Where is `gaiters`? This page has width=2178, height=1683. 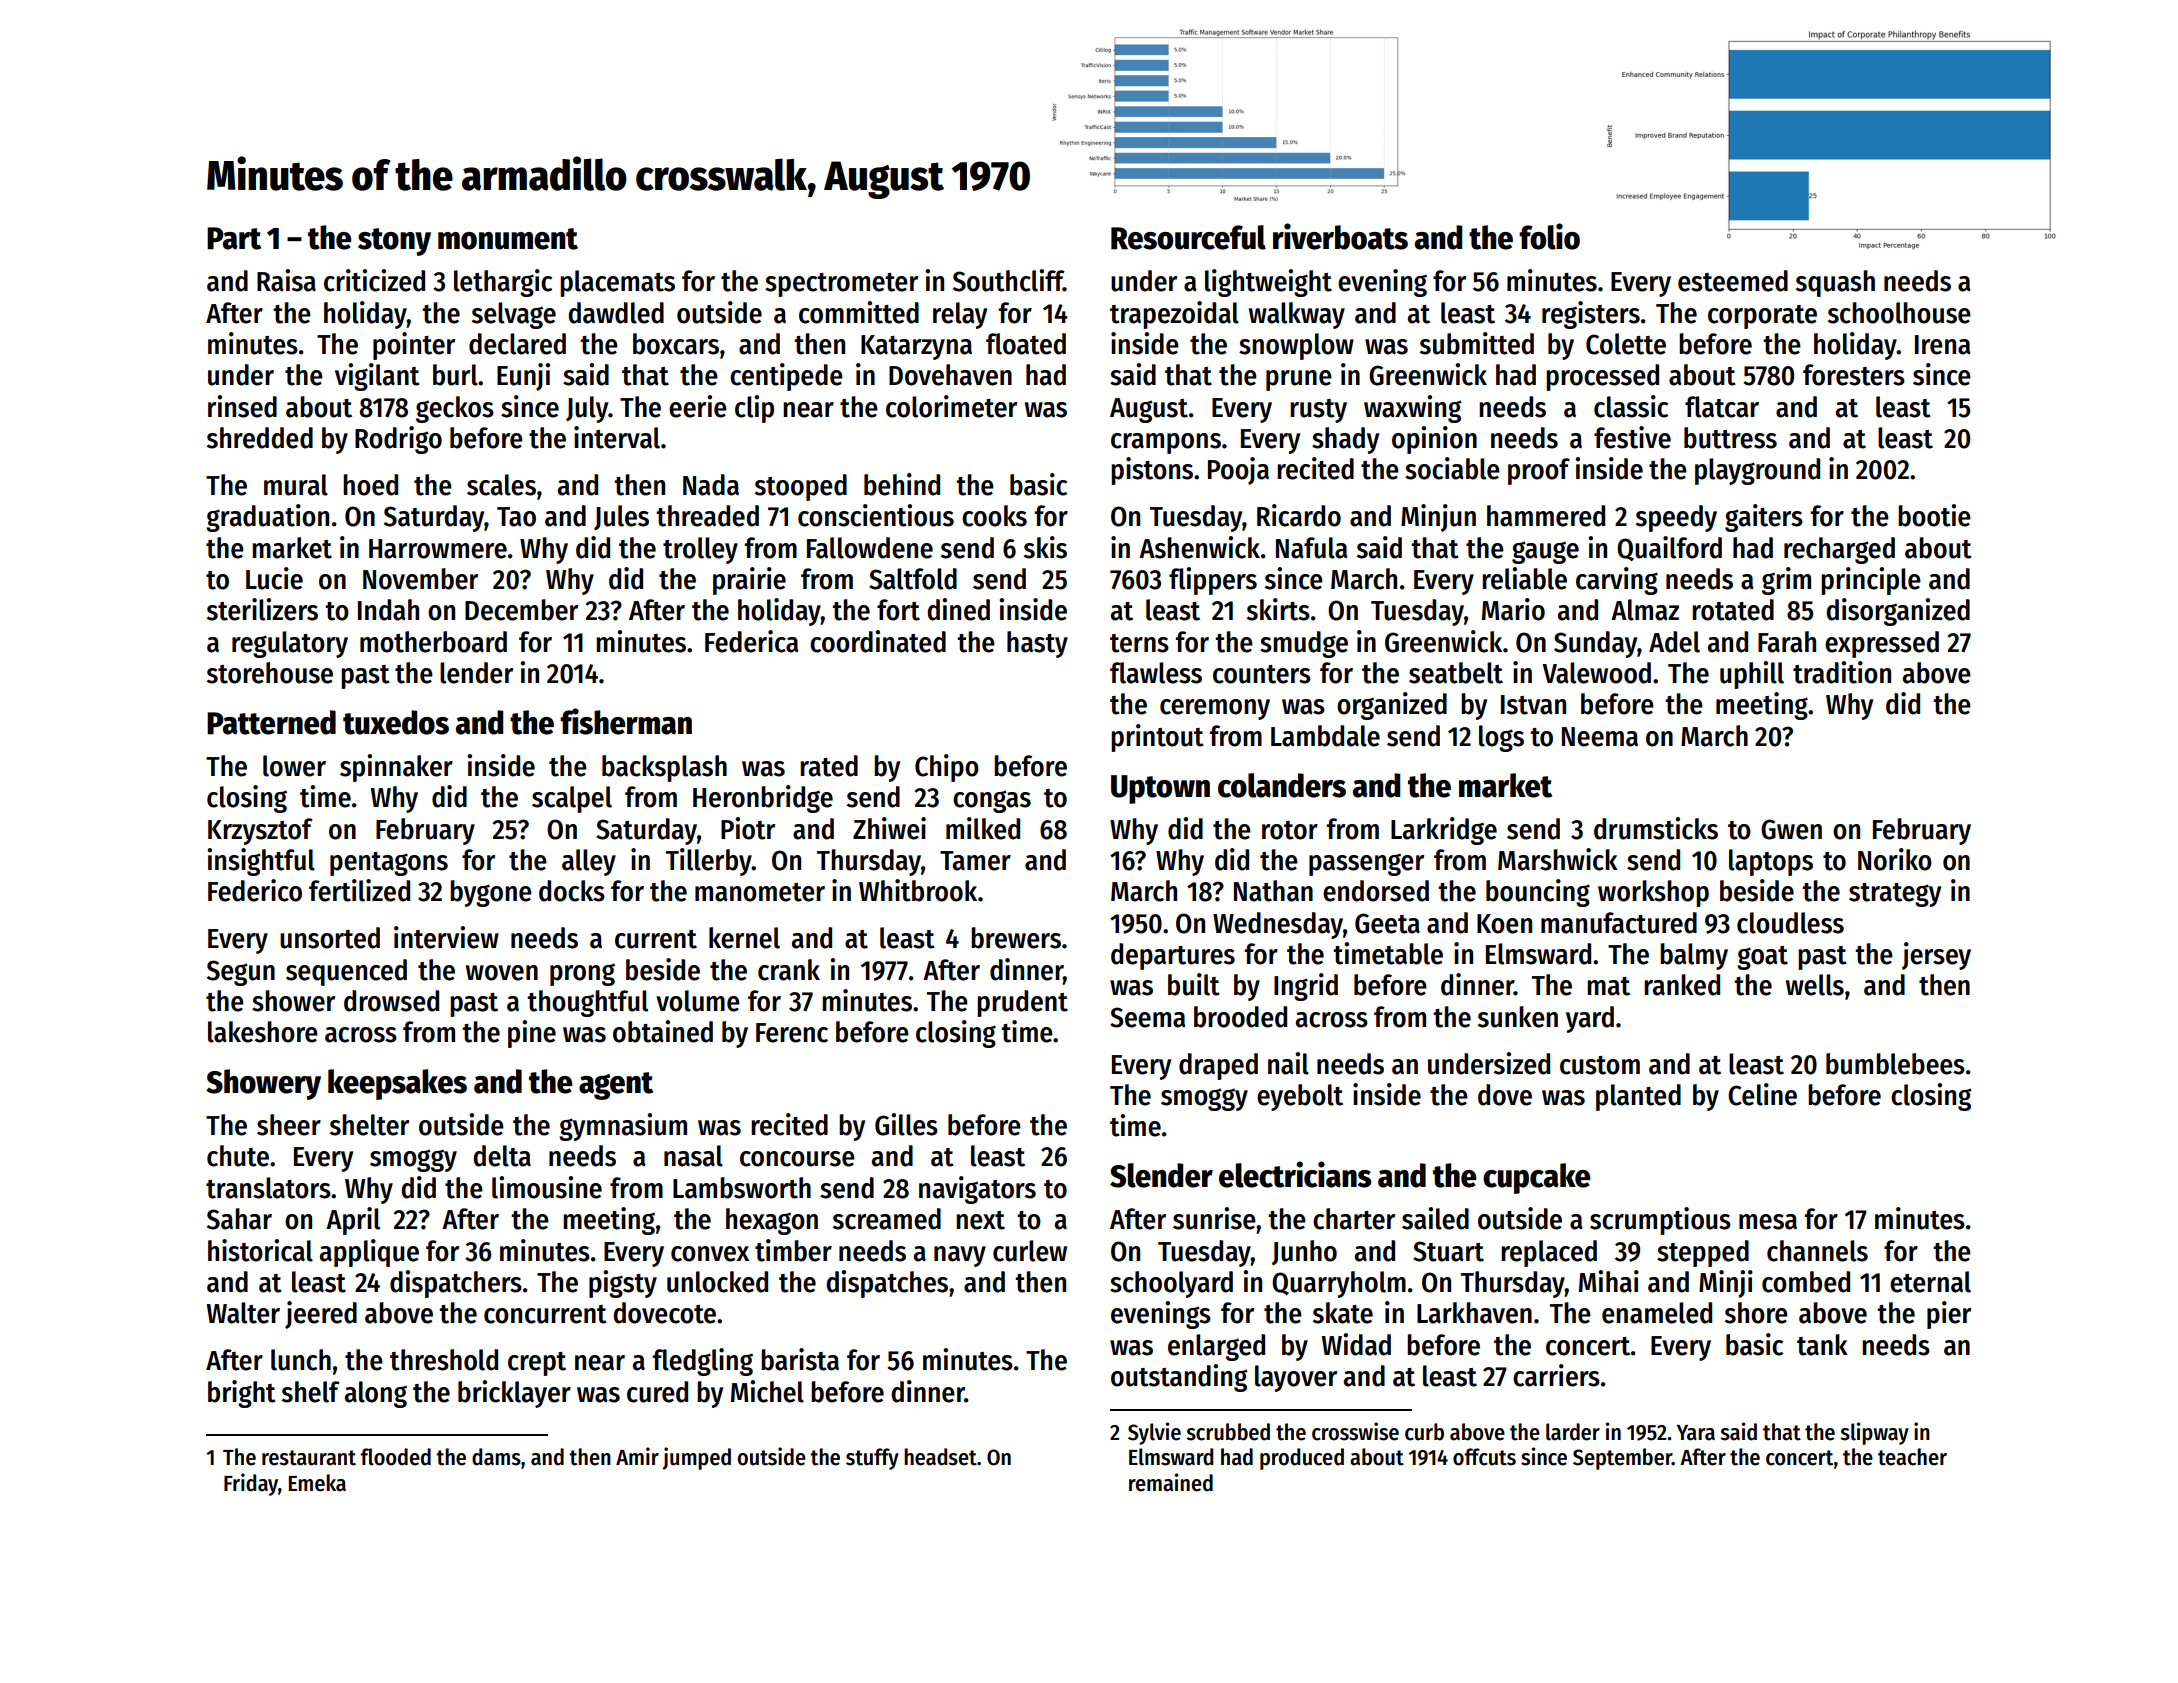
gaiters is located at coordinates (1764, 518).
